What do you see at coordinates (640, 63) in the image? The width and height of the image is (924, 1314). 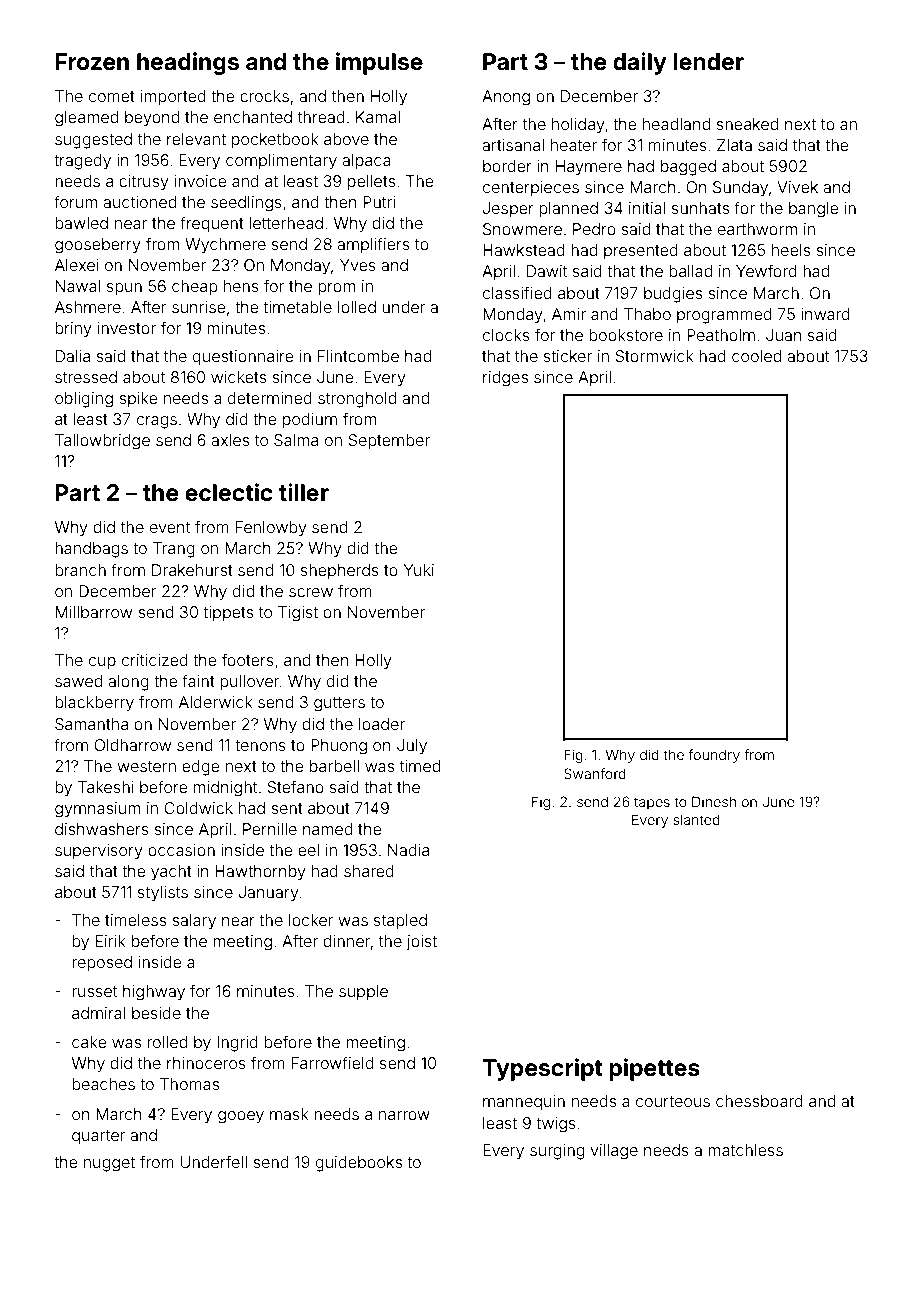 I see `daily` at bounding box center [640, 63].
